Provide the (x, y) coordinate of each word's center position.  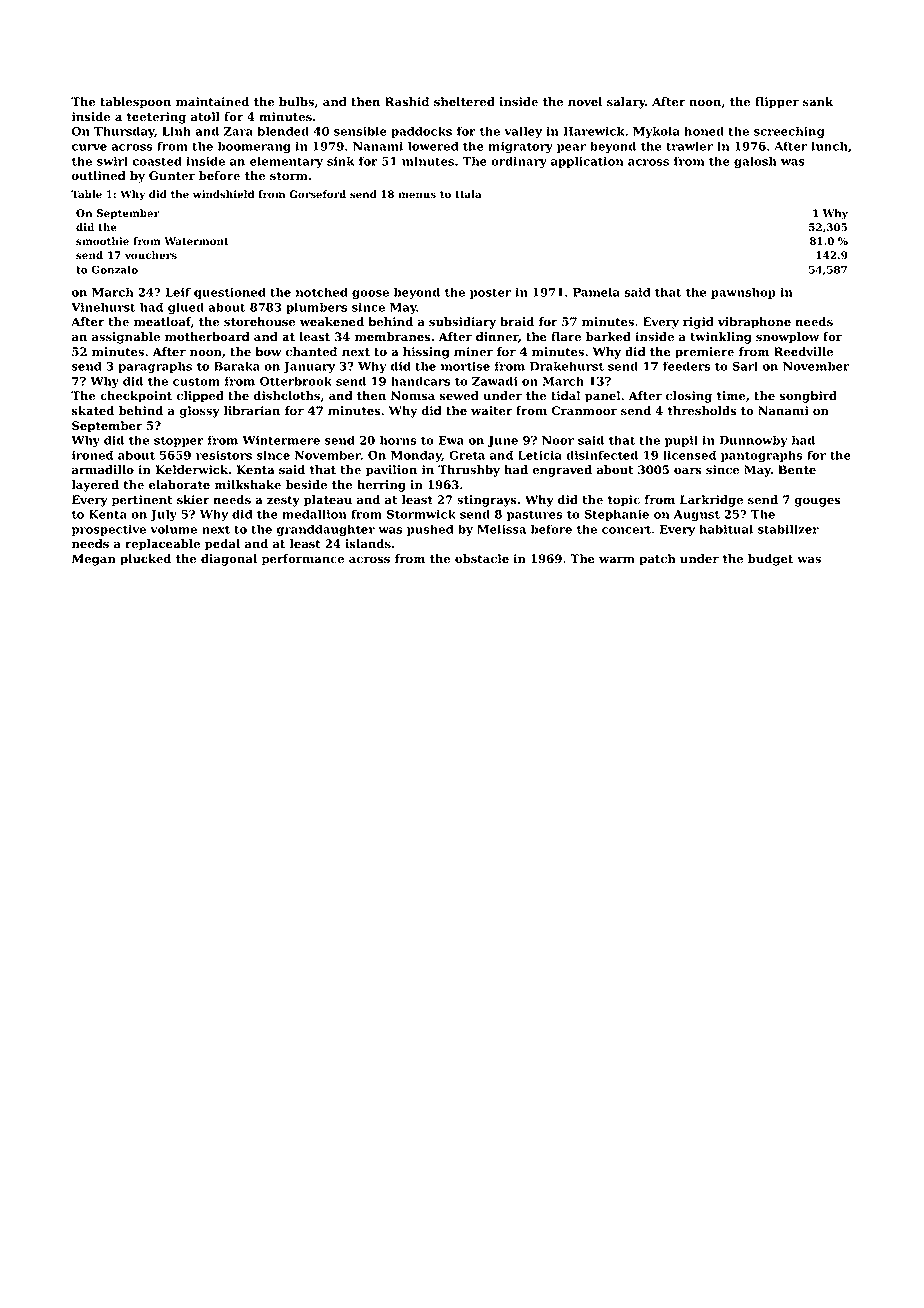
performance (303, 560)
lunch (829, 146)
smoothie (102, 241)
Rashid (407, 102)
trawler (689, 146)
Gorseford (317, 194)
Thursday (124, 132)
